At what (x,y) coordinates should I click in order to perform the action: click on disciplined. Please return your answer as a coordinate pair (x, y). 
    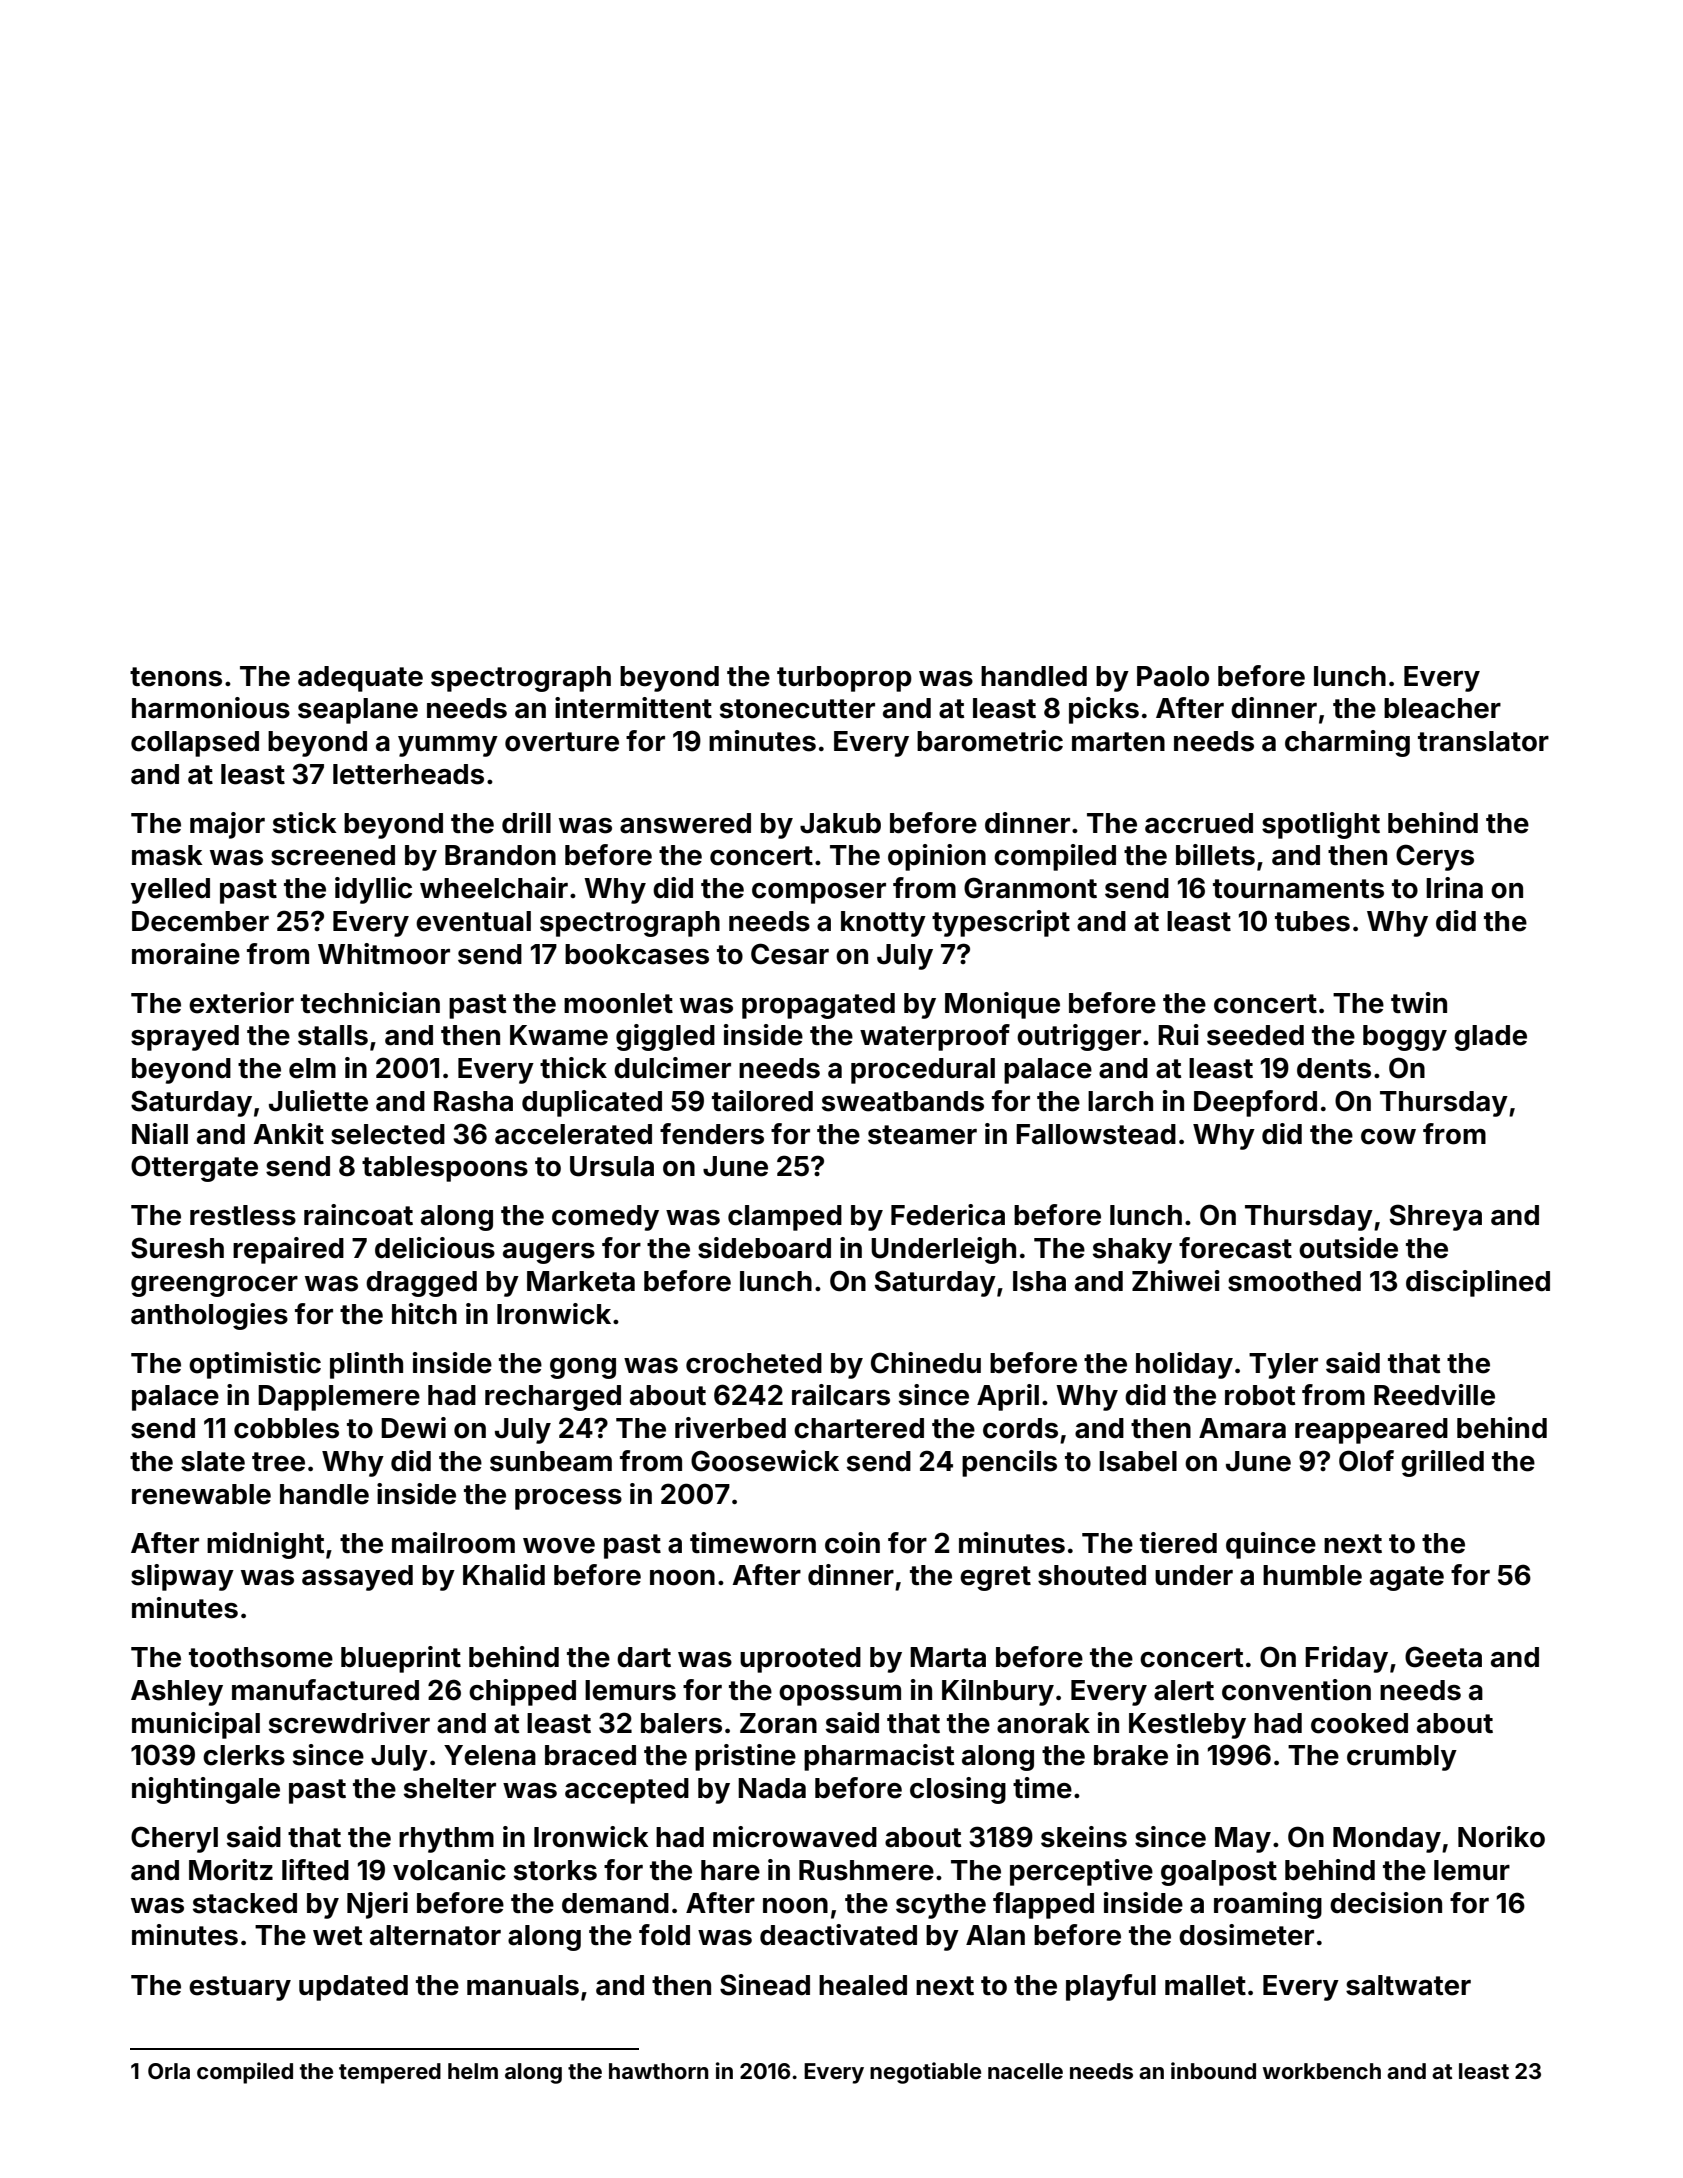
    Looking at the image, I should click on (1478, 1283).
